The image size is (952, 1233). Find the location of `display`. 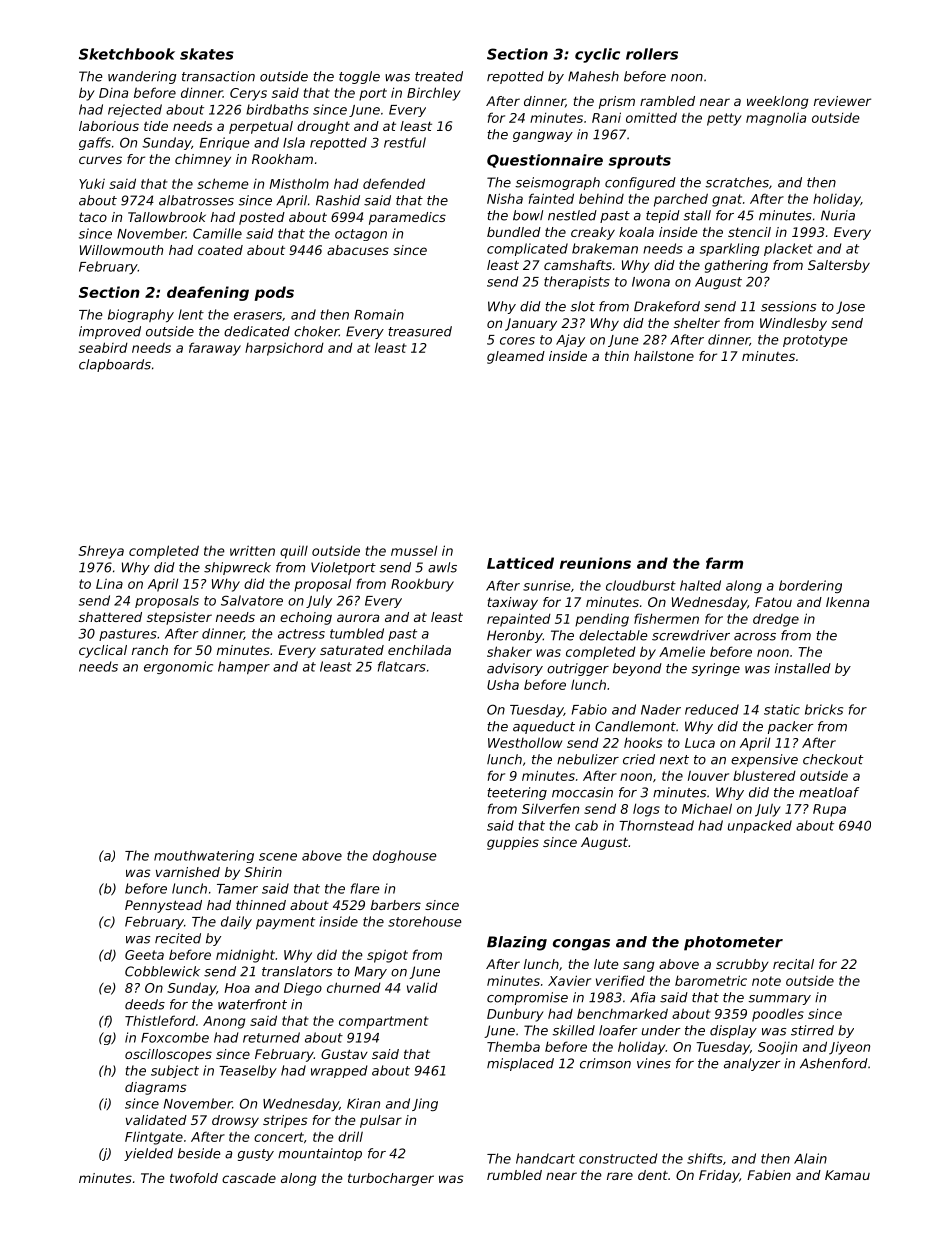

display is located at coordinates (733, 1031).
